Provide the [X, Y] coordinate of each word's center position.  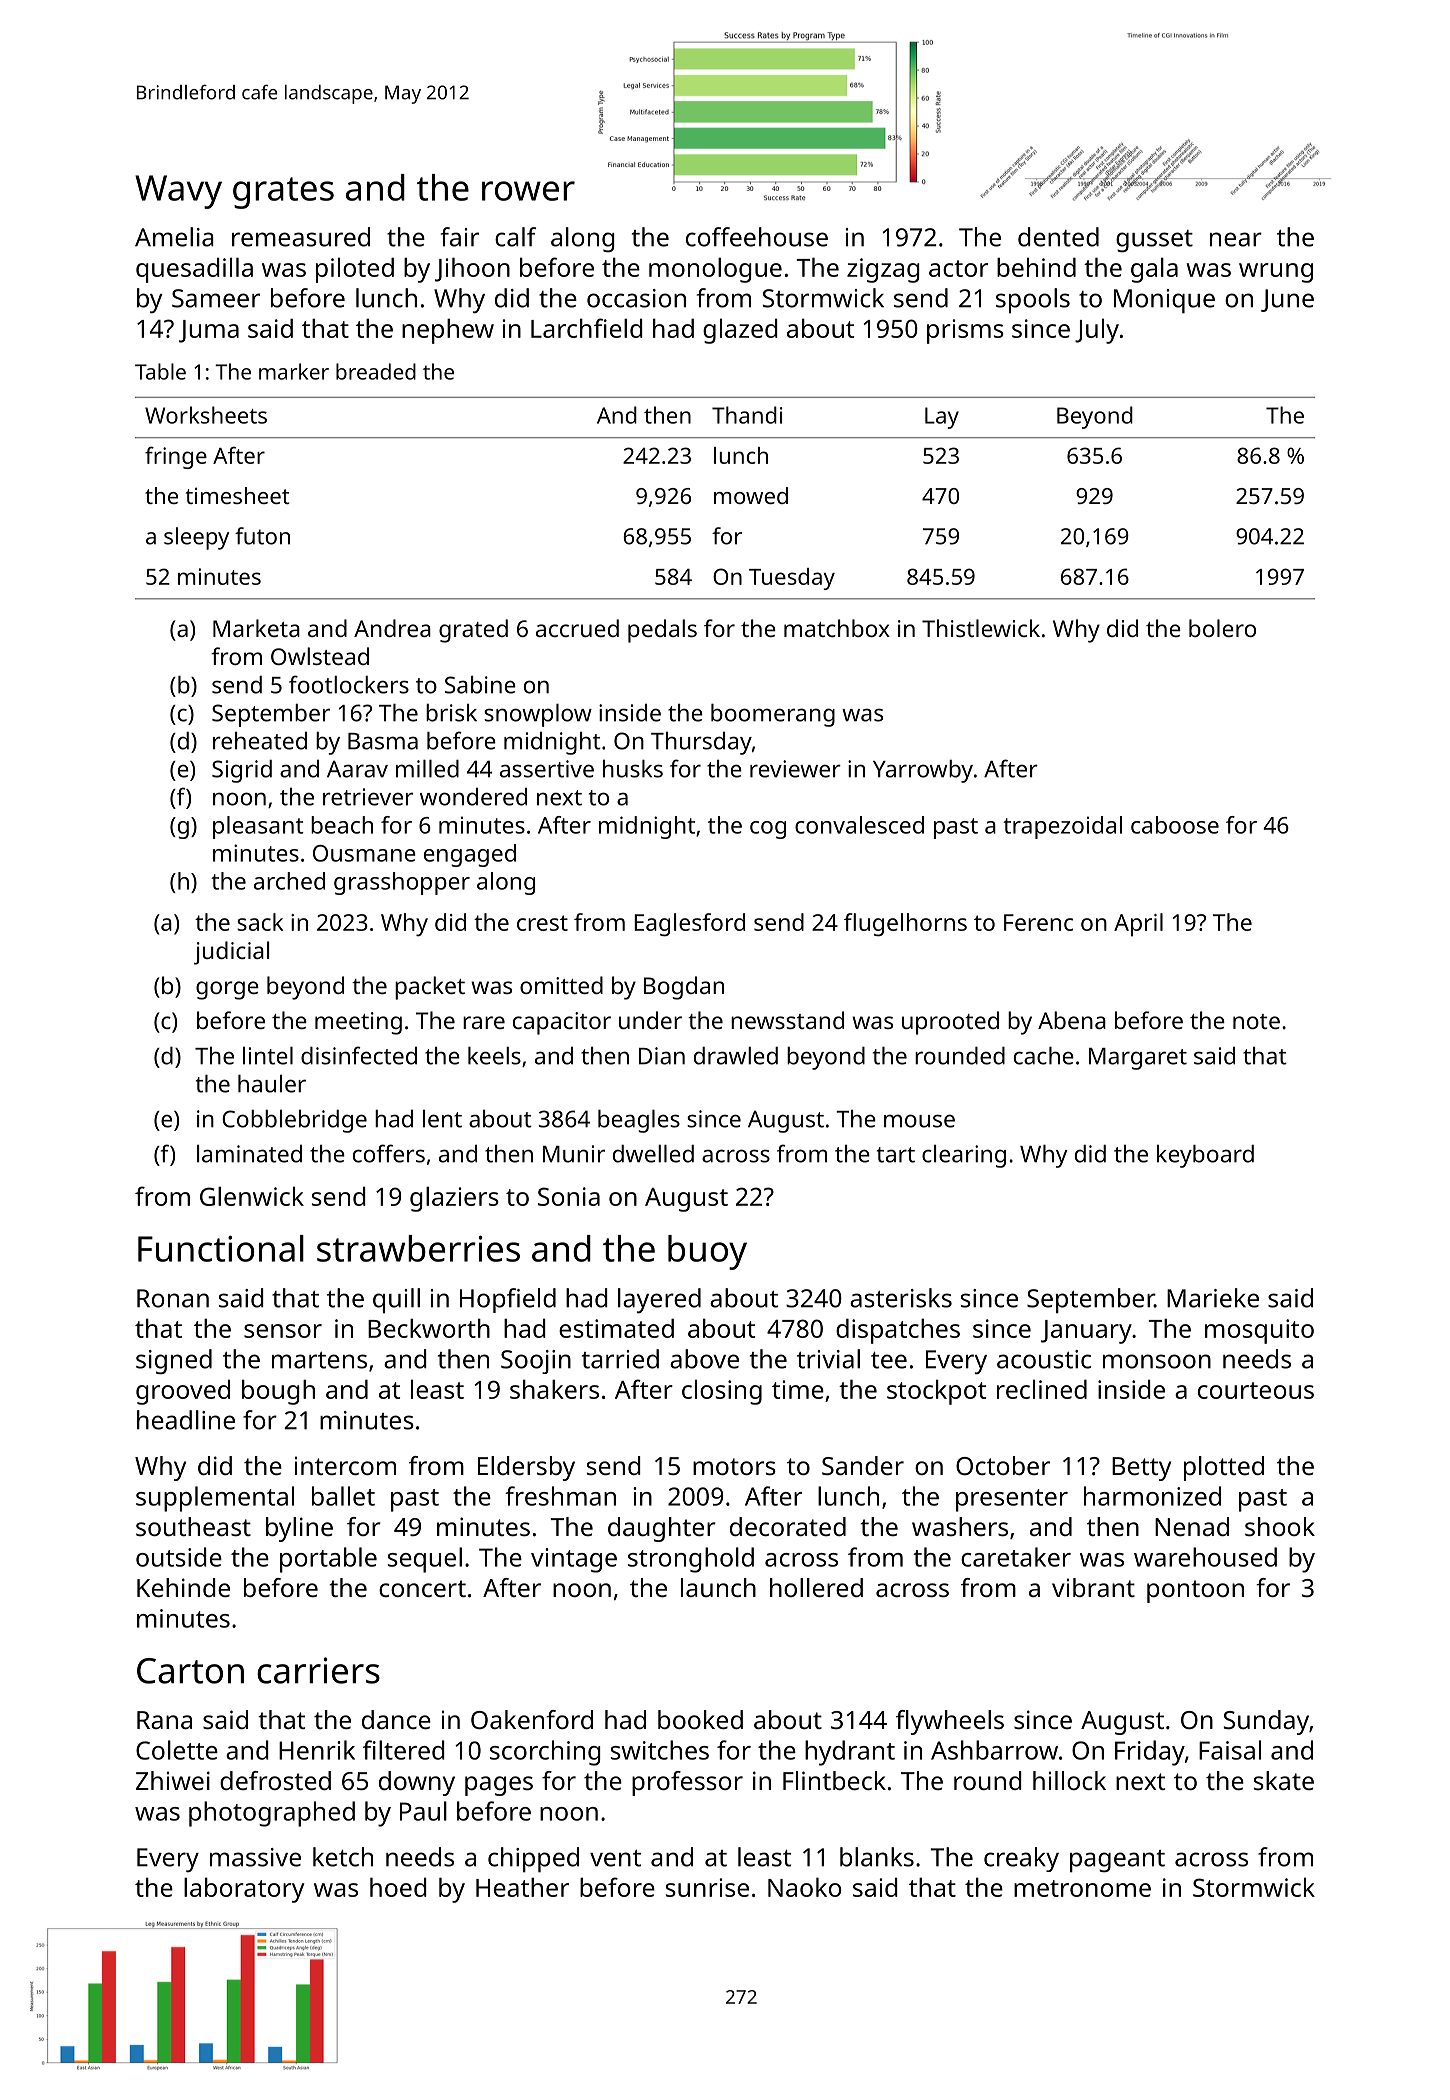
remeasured [301, 237]
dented [1058, 237]
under [650, 1020]
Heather [522, 1887]
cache [1044, 1056]
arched [289, 881]
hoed [398, 1887]
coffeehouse [757, 237]
